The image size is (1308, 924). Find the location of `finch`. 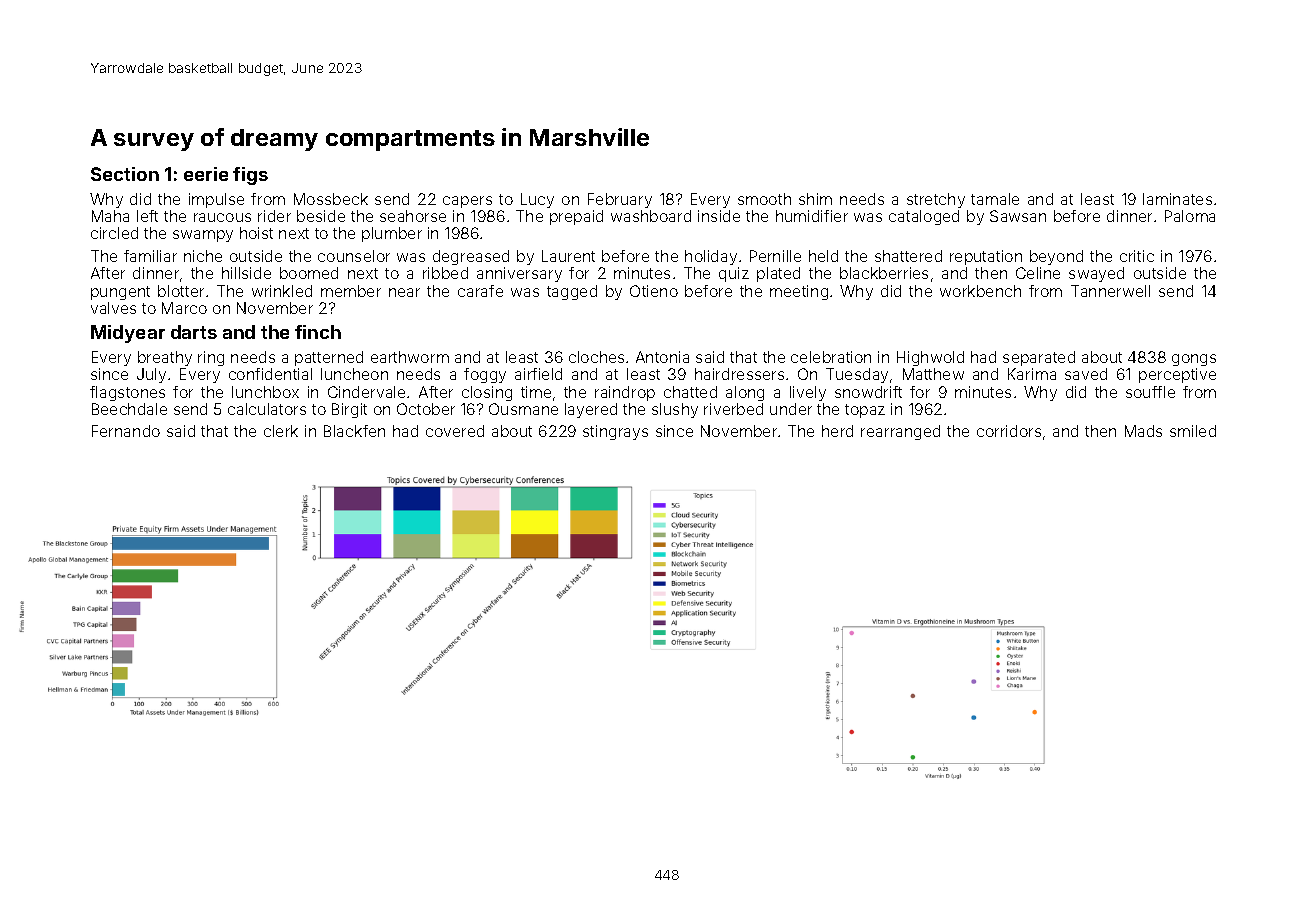

finch is located at coordinates (318, 332).
